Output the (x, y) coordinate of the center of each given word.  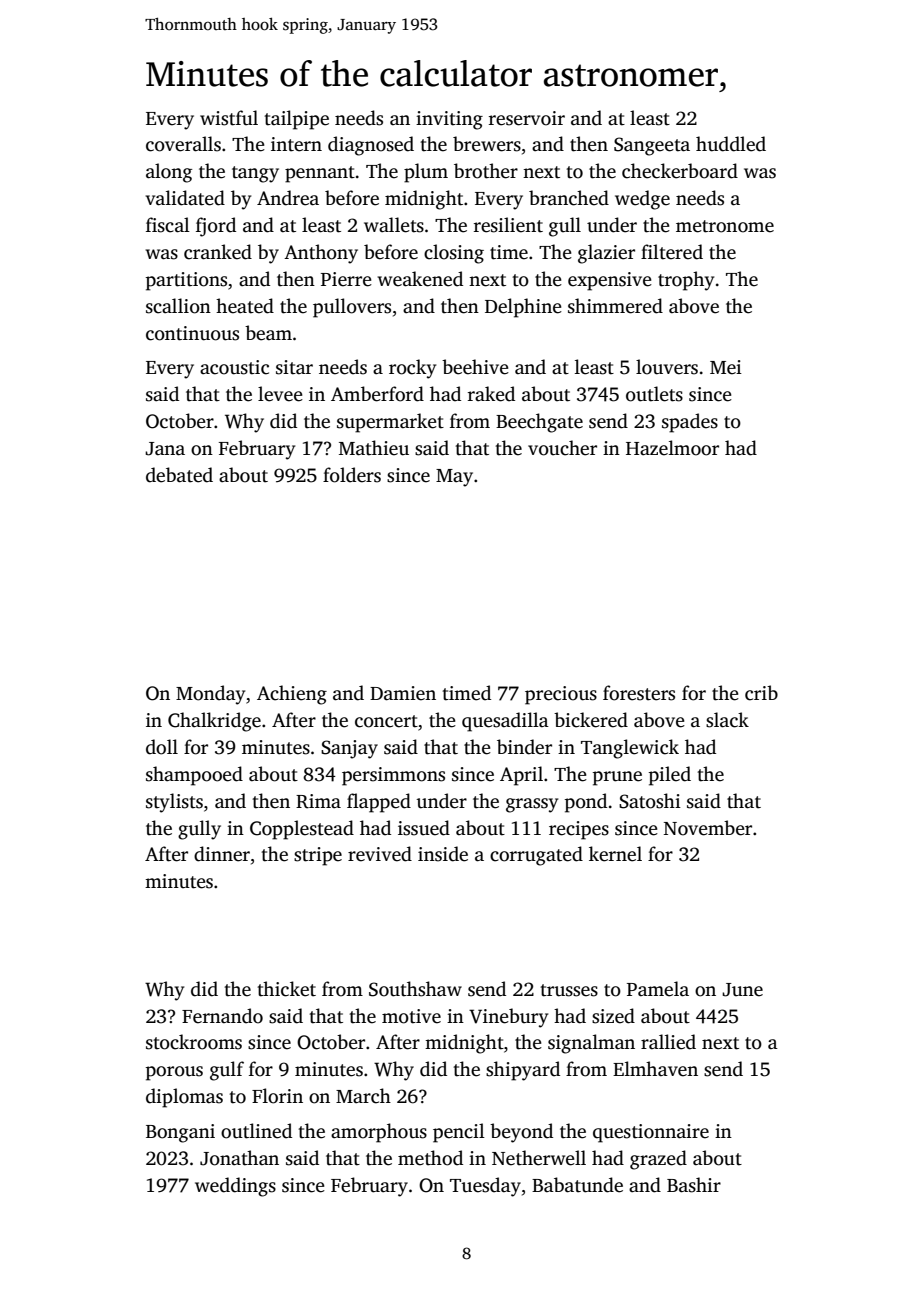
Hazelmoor (672, 448)
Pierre (346, 279)
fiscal (168, 225)
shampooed (194, 776)
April (521, 776)
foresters (639, 693)
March (363, 1096)
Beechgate (539, 423)
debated (179, 475)
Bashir (694, 1185)
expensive (610, 281)
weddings (235, 1187)
